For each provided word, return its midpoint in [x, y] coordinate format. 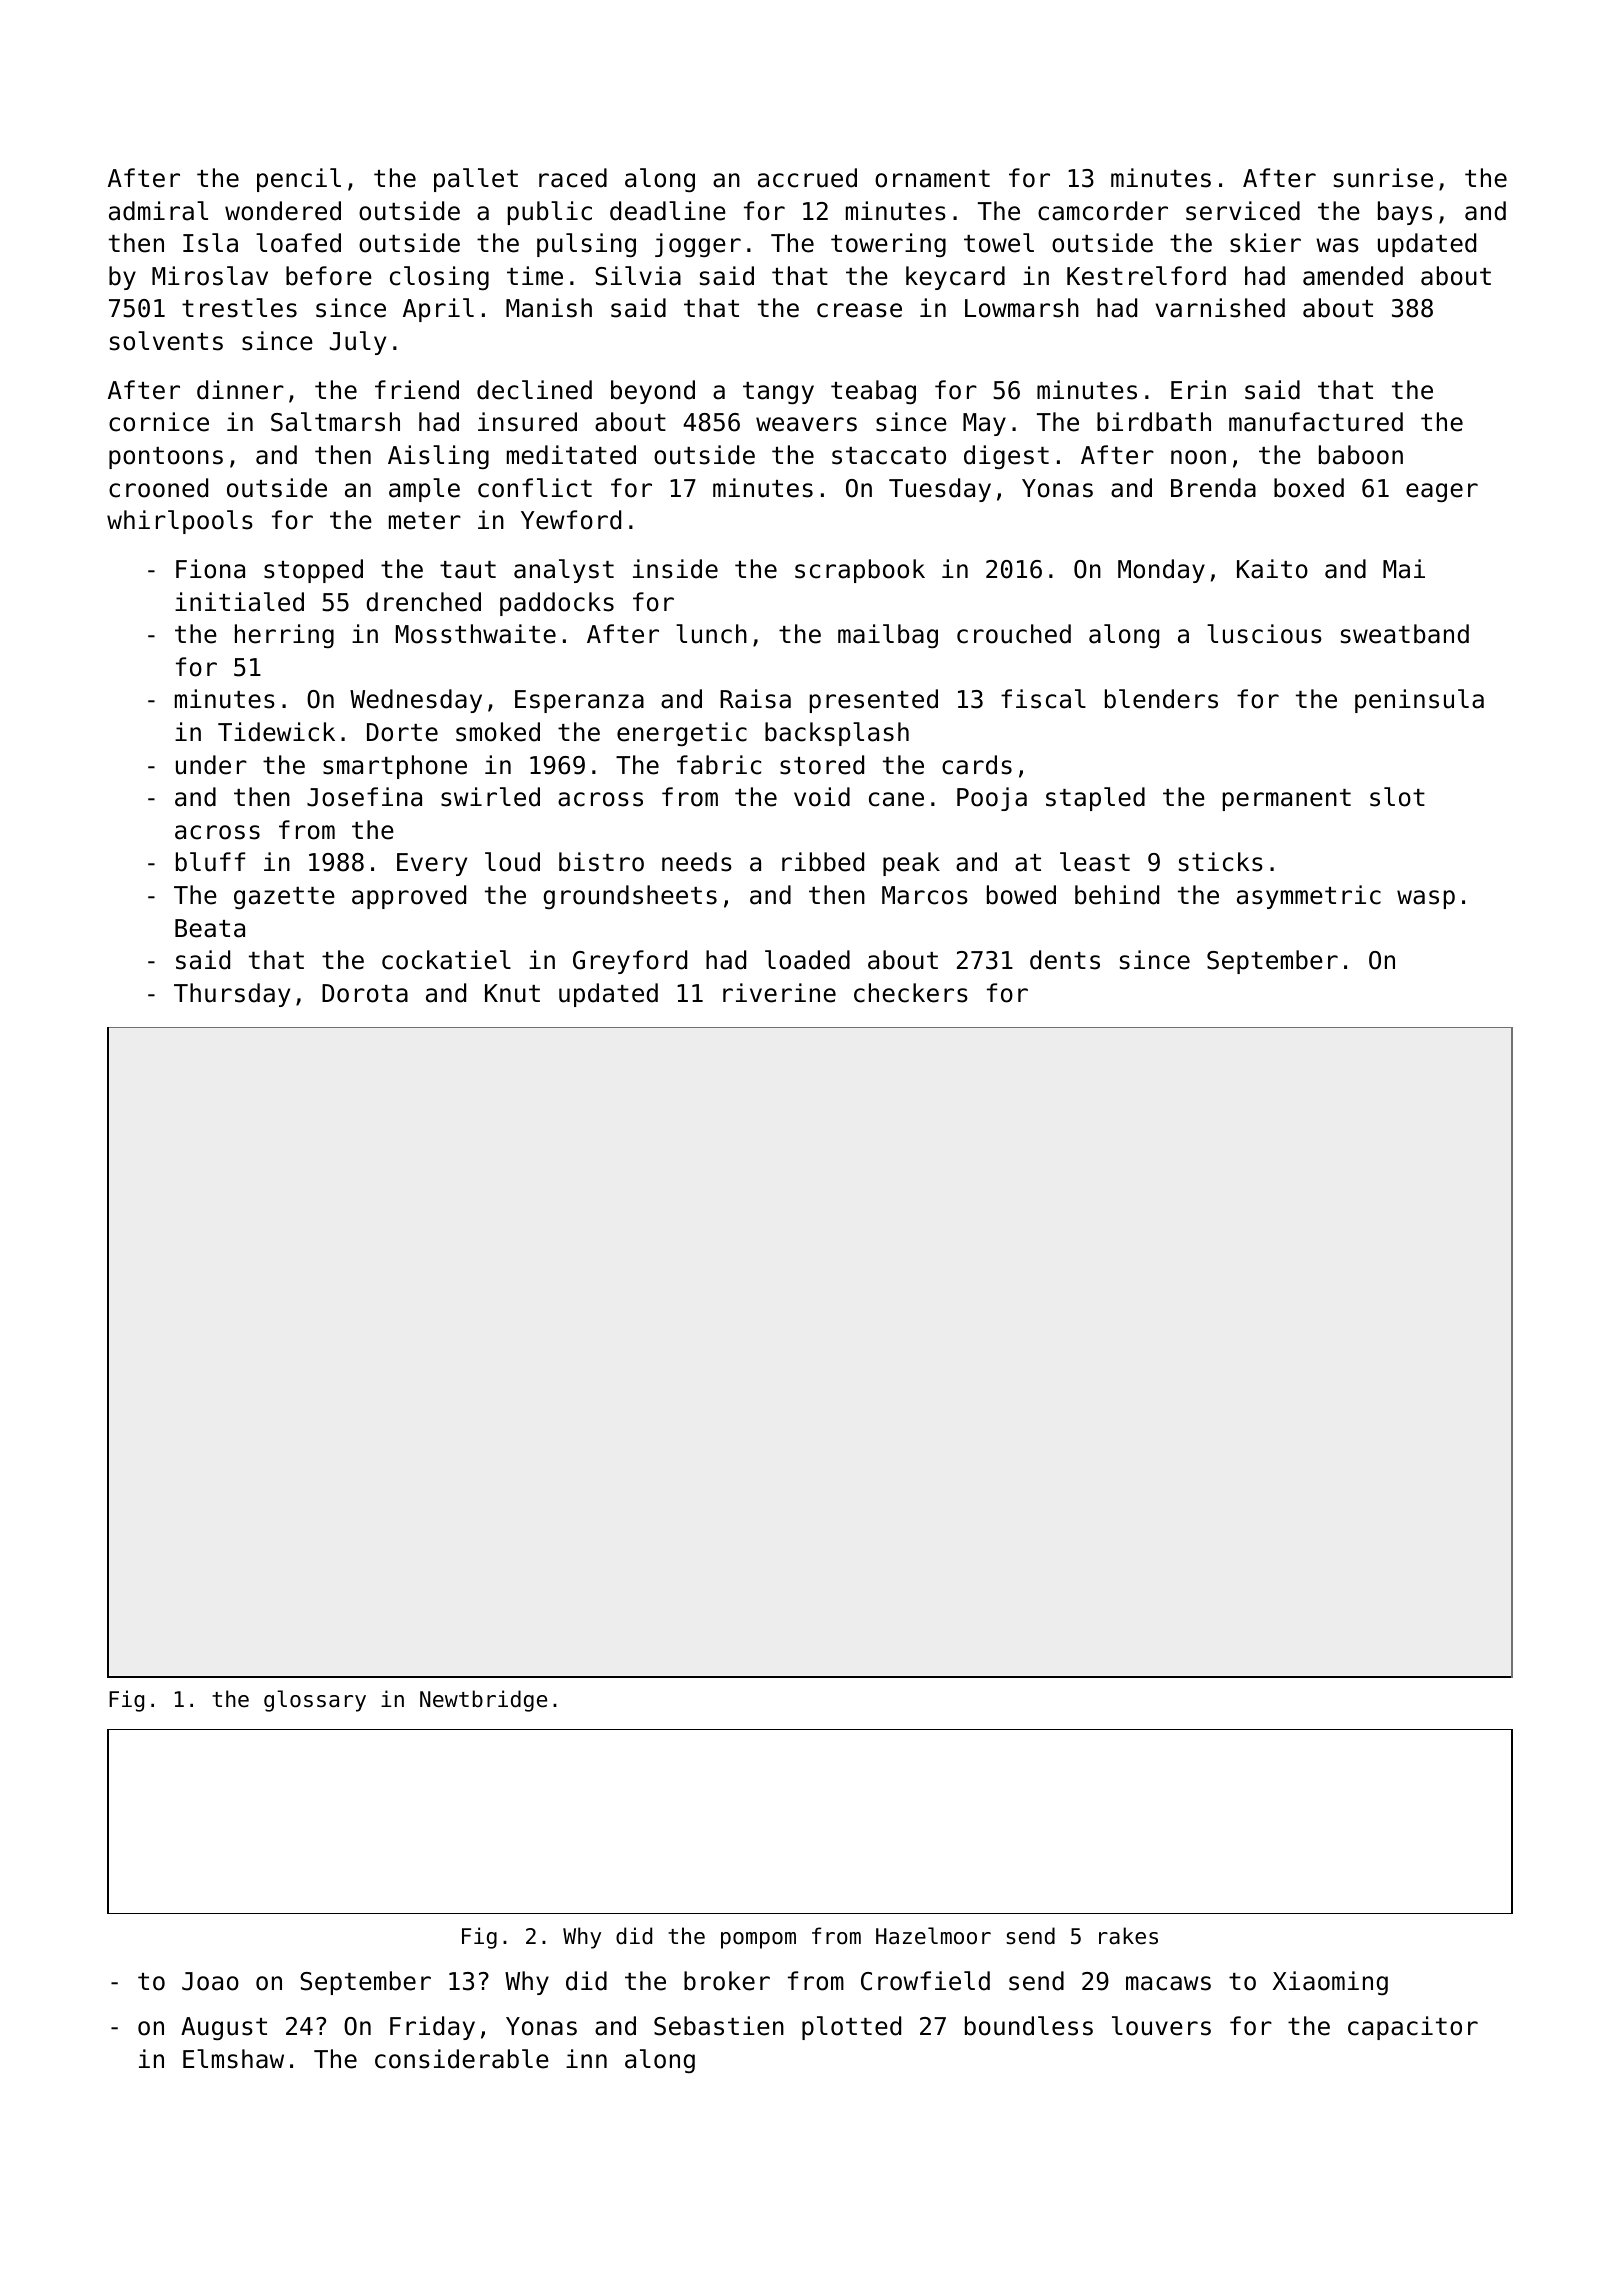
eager [1442, 492]
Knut [512, 993]
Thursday [232, 995]
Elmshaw [233, 2059]
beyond [653, 392]
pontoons [166, 458]
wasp [1426, 899]
